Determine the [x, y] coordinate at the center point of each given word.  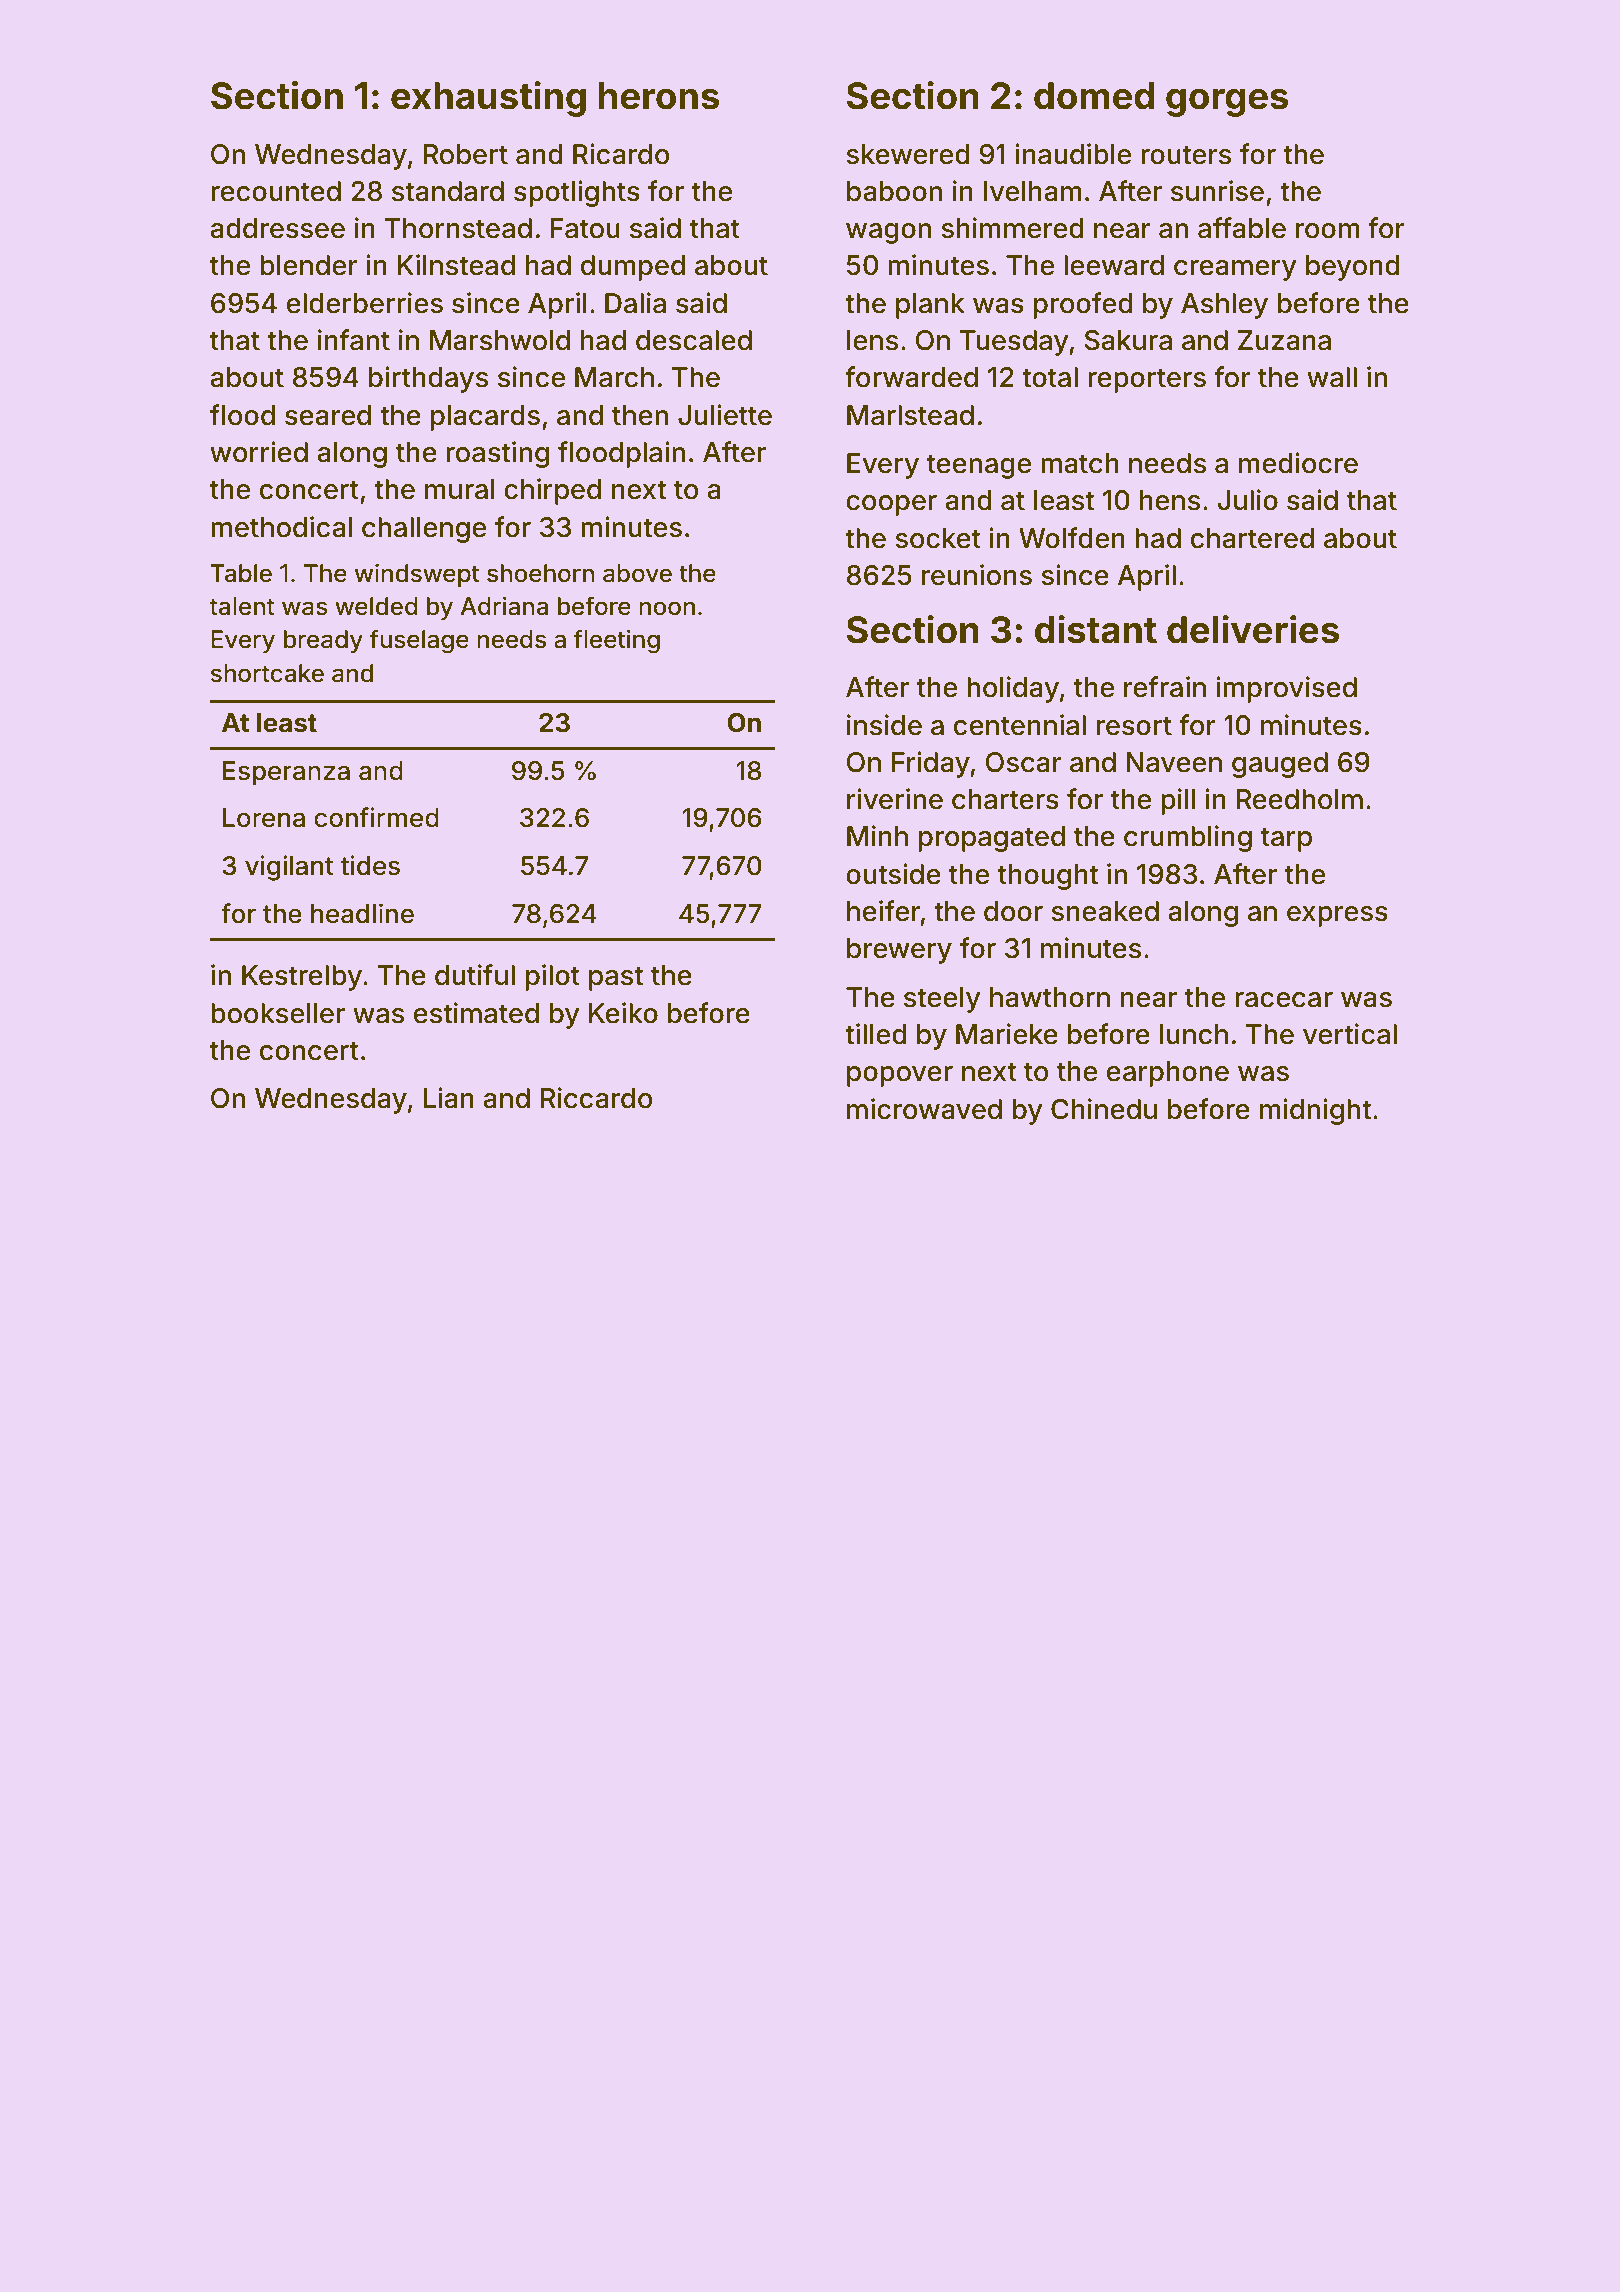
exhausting [488, 99]
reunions [977, 575]
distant [1096, 629]
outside [893, 874]
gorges [1227, 103]
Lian [448, 1098]
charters [1005, 799]
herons [659, 96]
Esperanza [286, 773]
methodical [281, 527]
